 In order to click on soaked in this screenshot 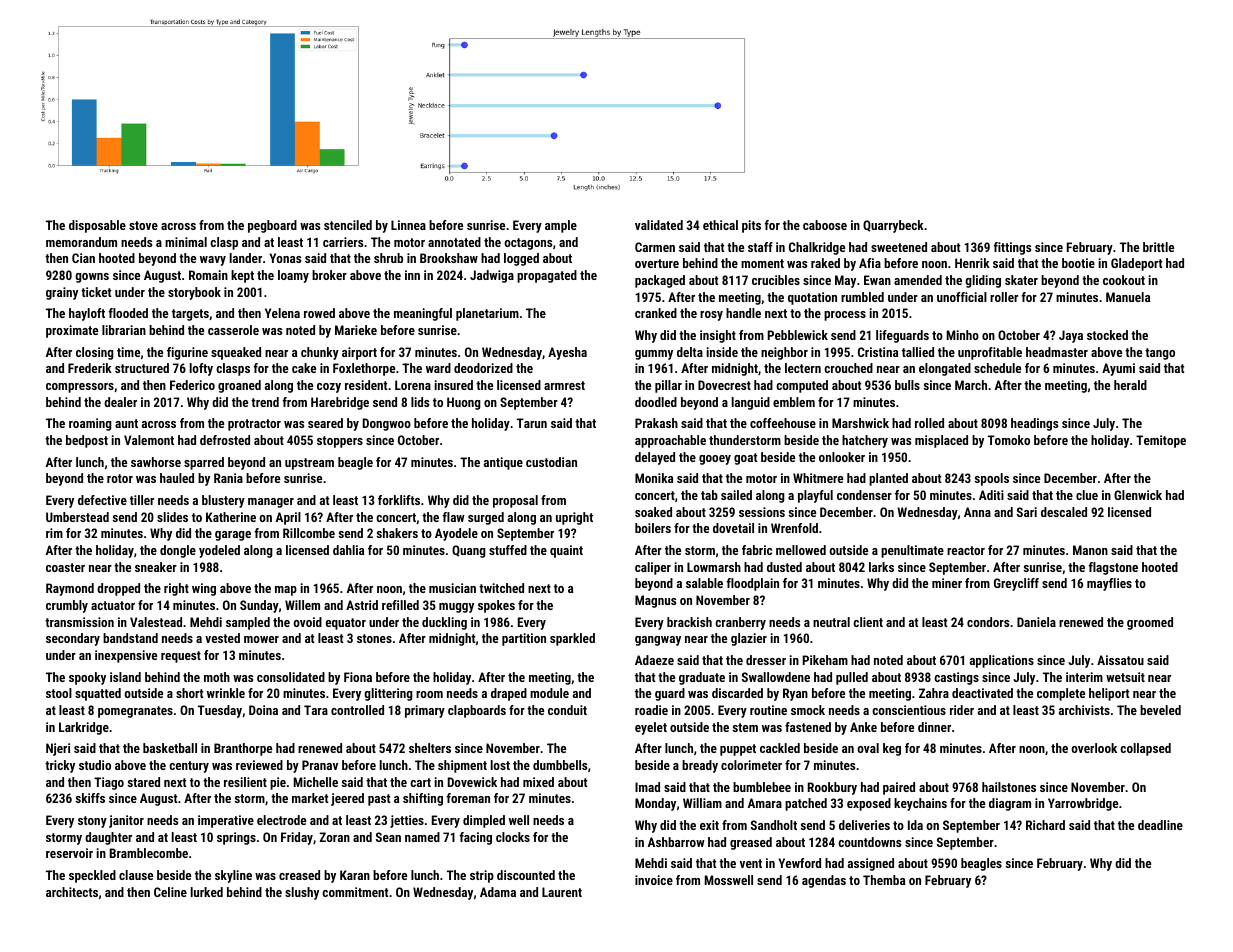, I will do `click(653, 512)`.
